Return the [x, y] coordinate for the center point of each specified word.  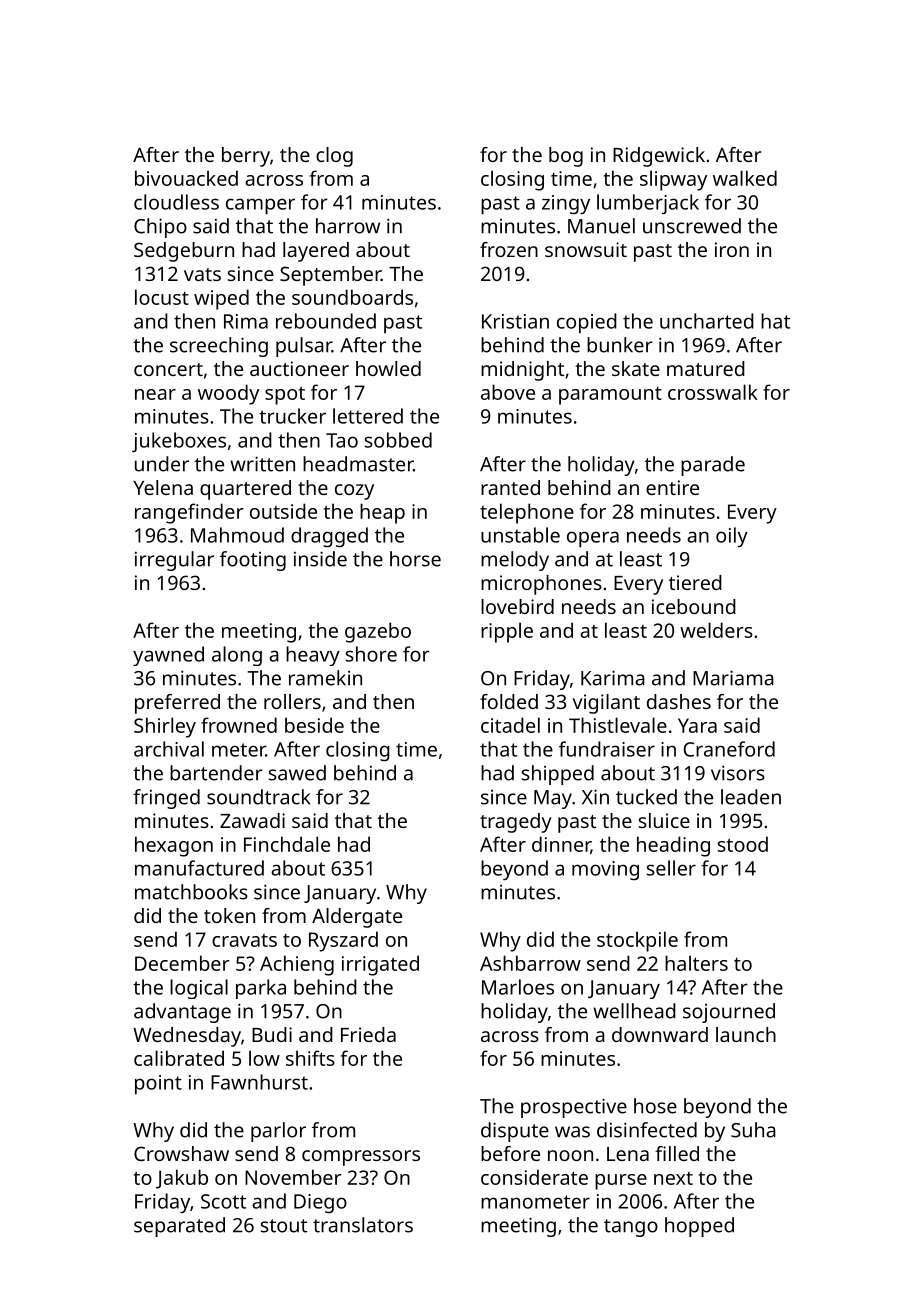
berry [246, 157]
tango [631, 1228]
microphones [541, 585]
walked [745, 178]
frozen [509, 249]
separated [179, 1227]
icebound [694, 606]
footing [253, 561]
